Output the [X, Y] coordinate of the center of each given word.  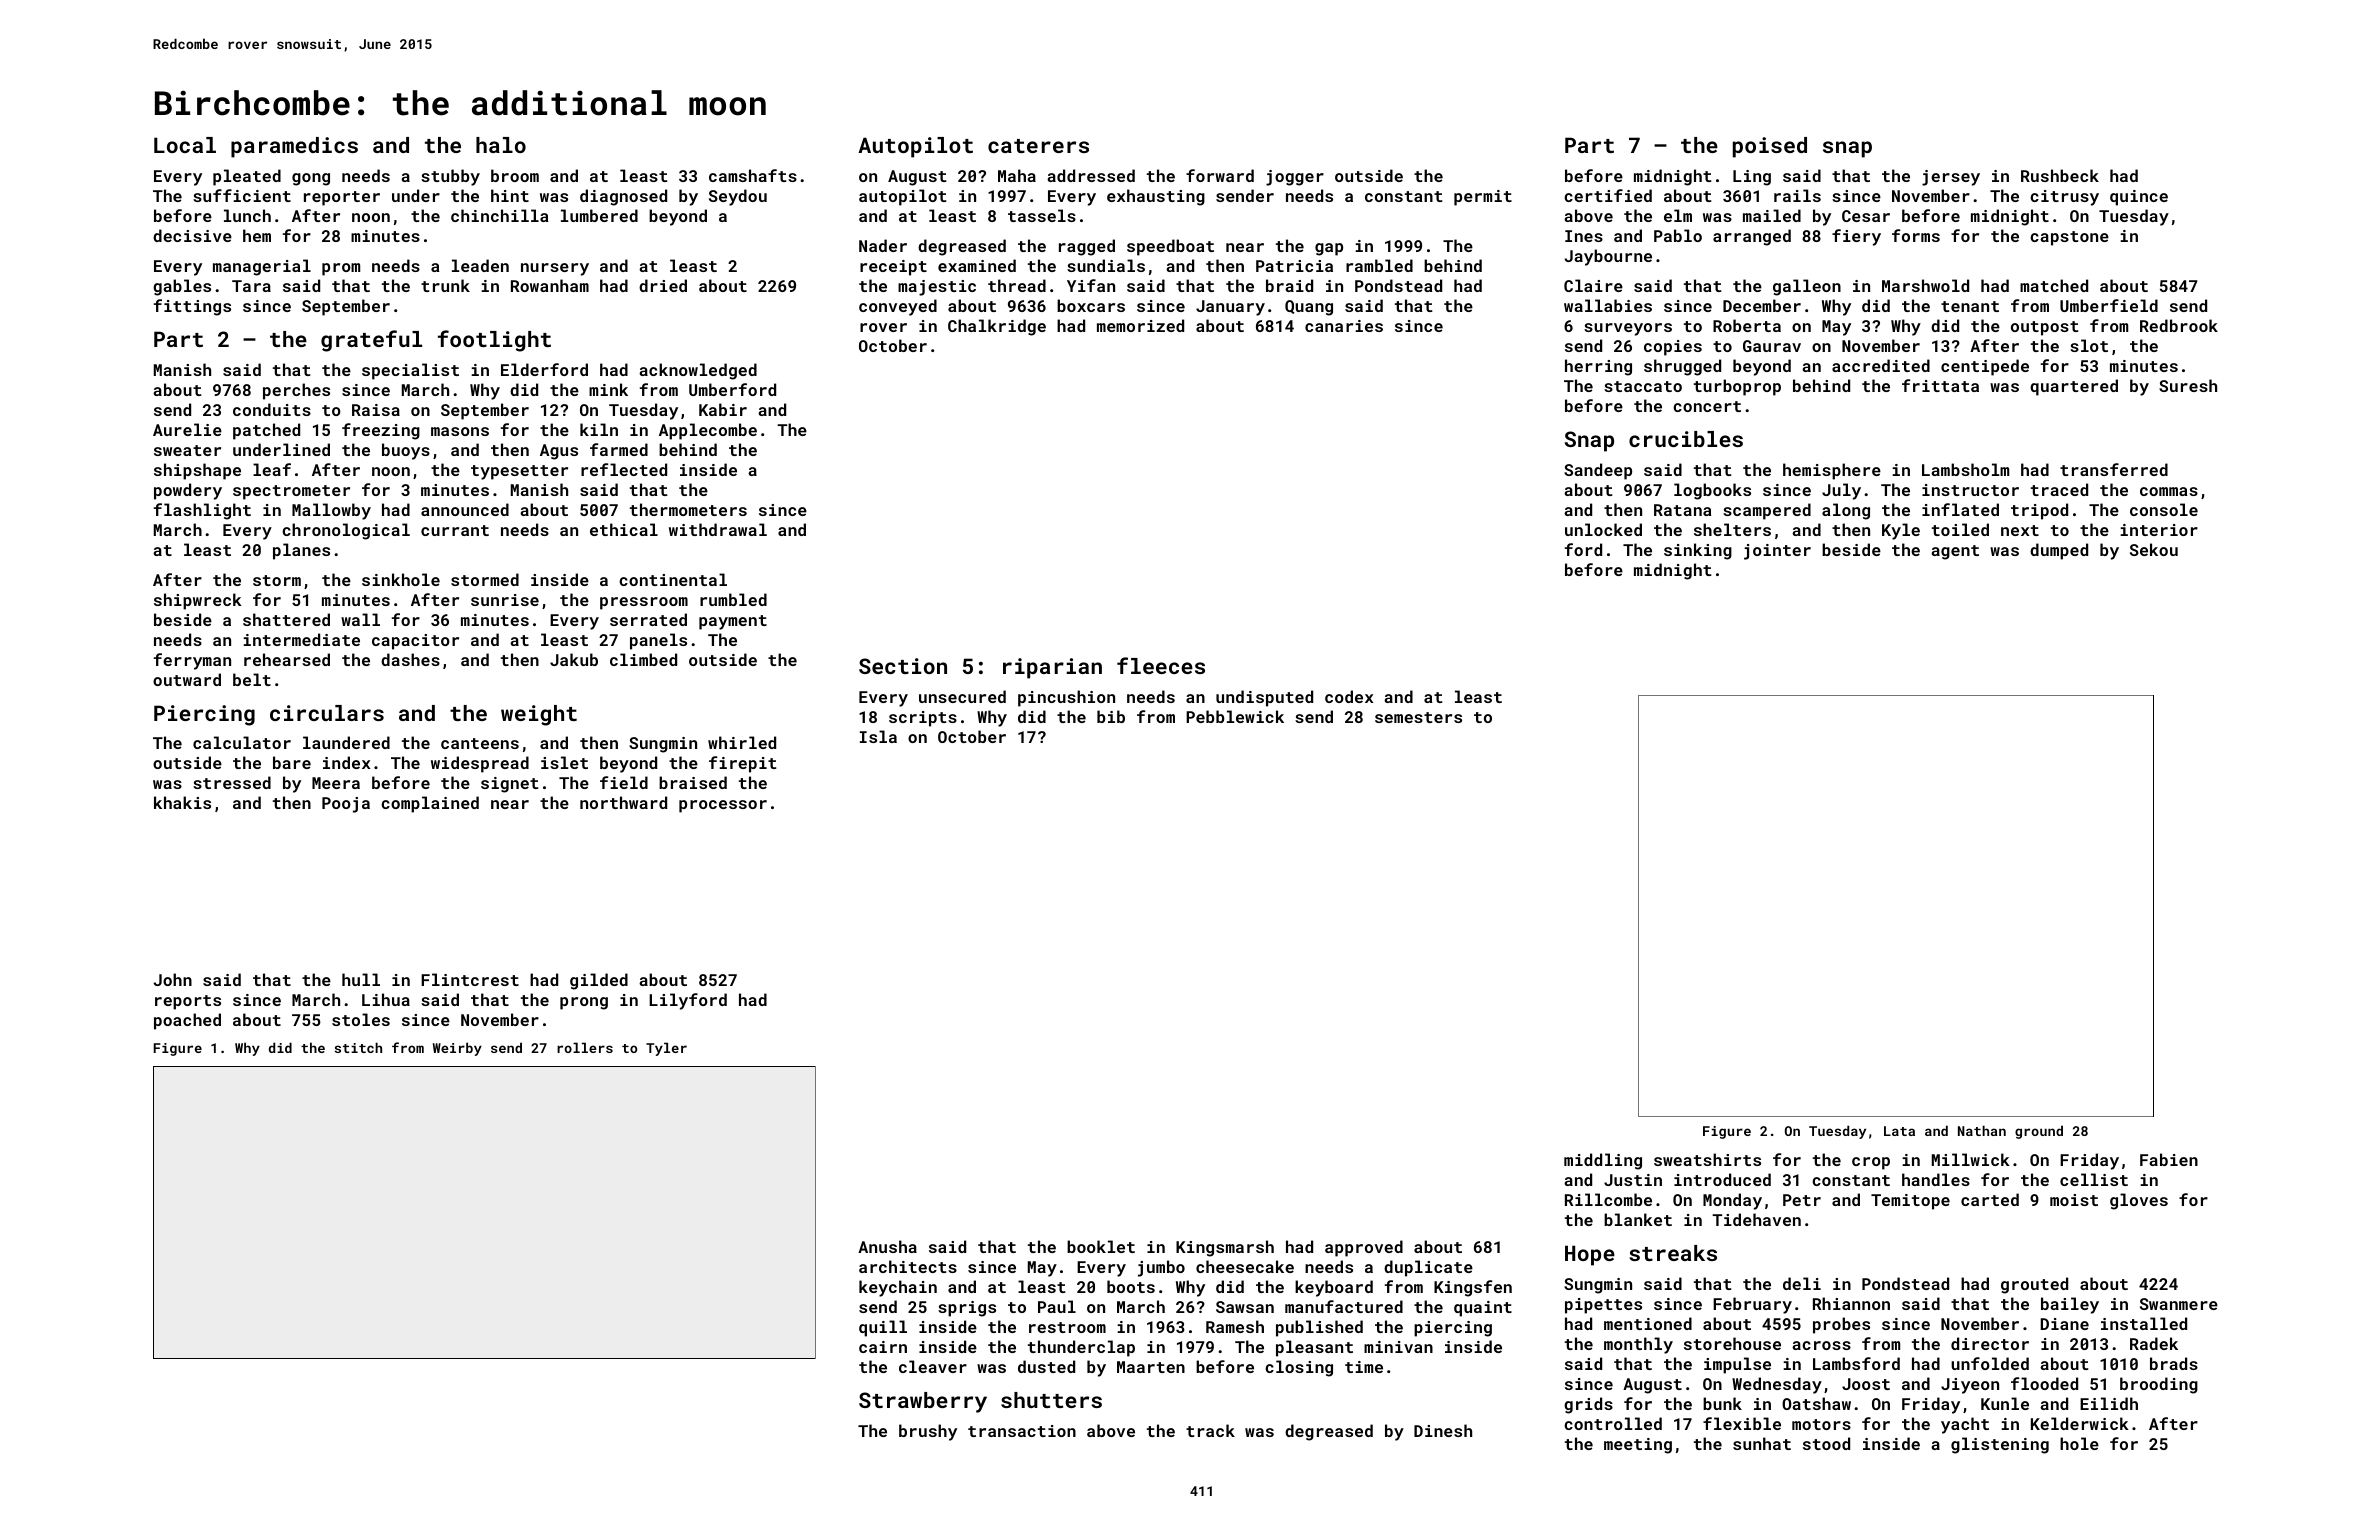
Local [185, 145]
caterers [1038, 146]
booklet [1101, 1246]
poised [1770, 147]
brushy [928, 1432]
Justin [1633, 1180]
